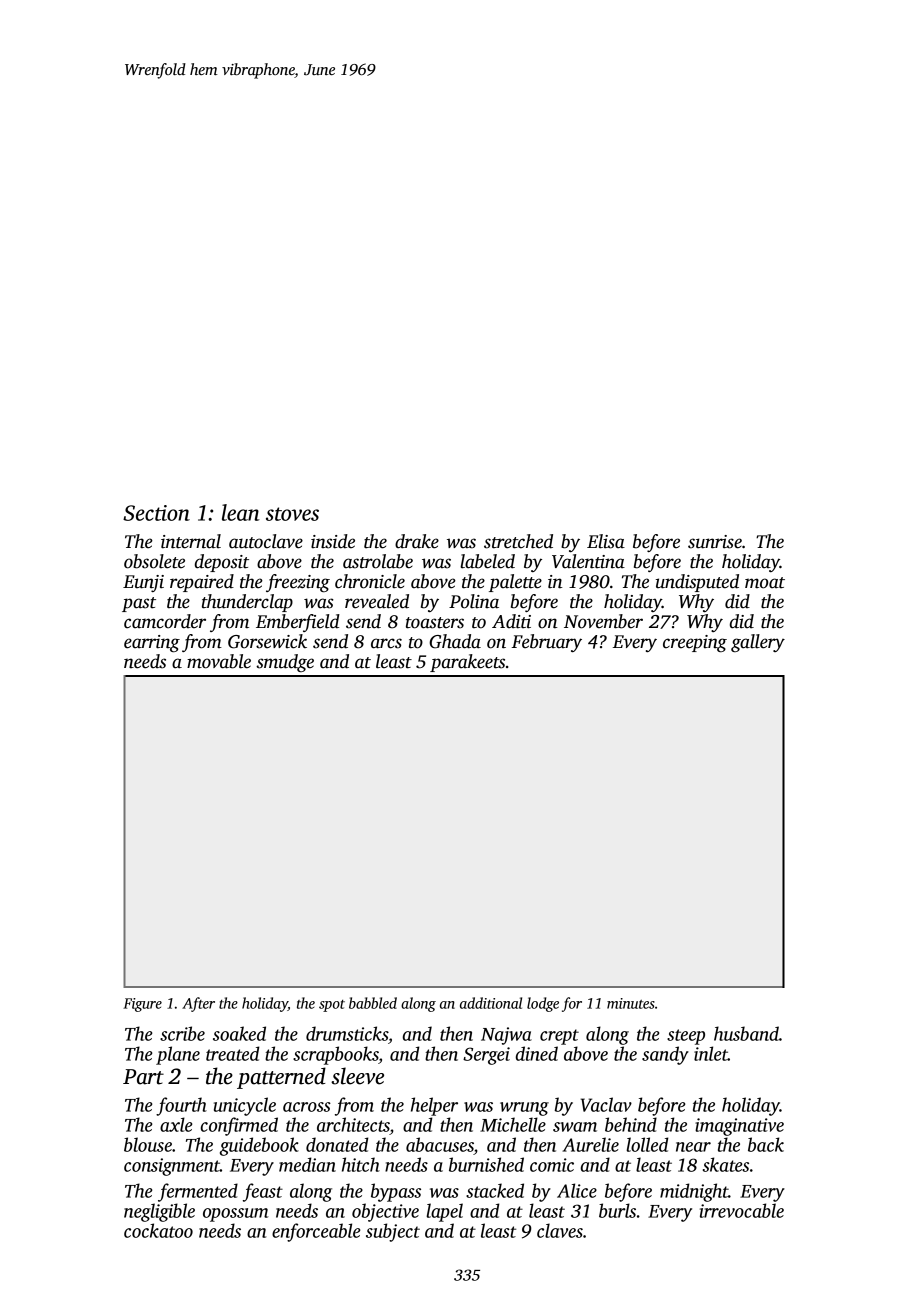 The width and height of the screenshot is (908, 1316). Describe the element at coordinates (235, 1215) in the screenshot. I see `opossum` at that location.
